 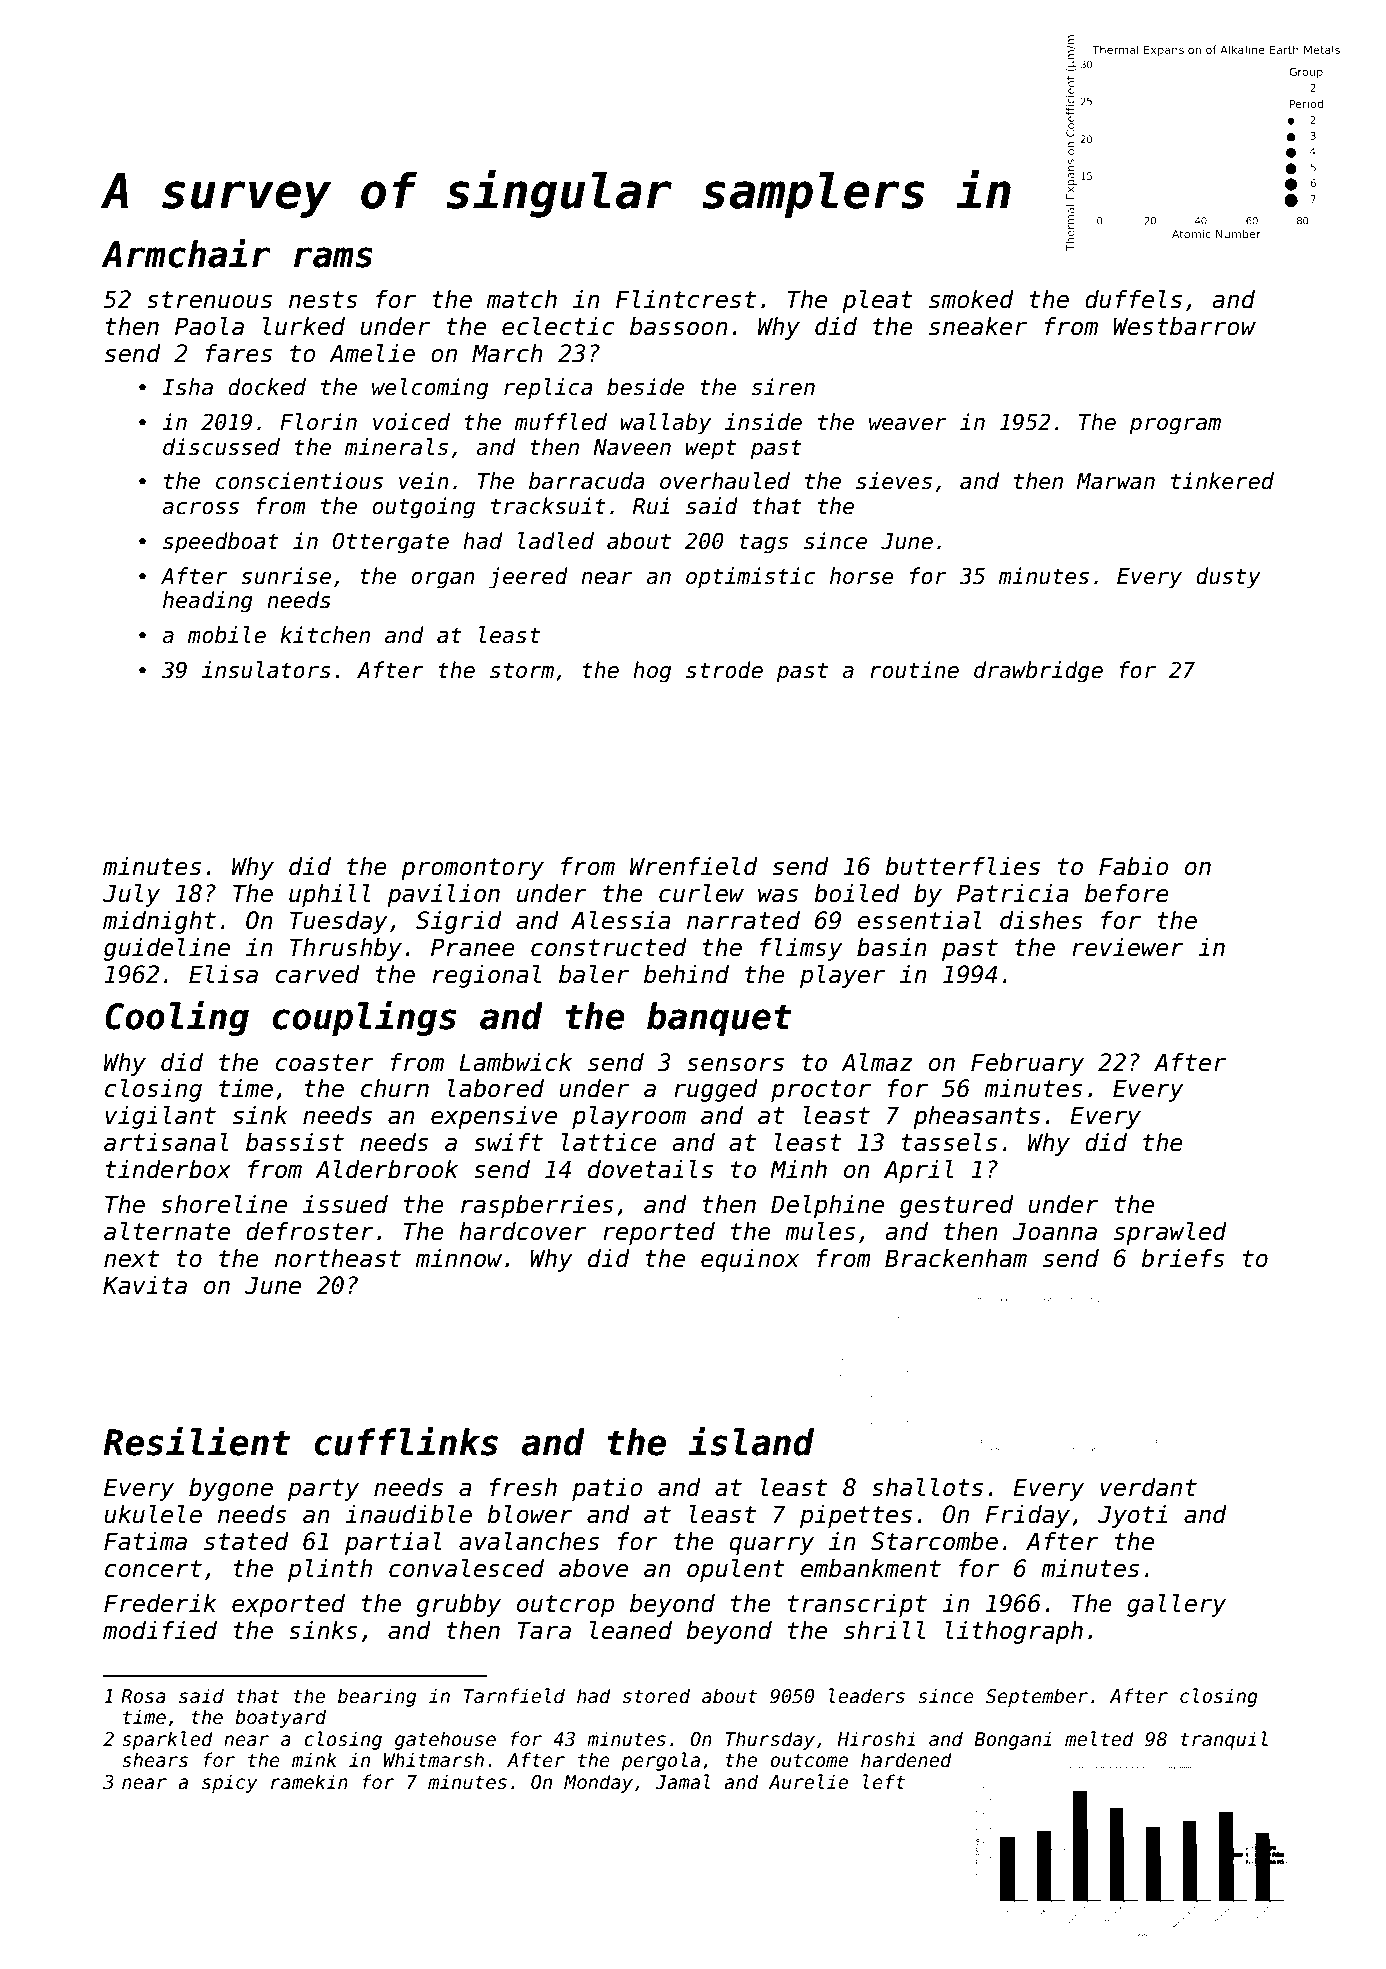 What do you see at coordinates (1038, 672) in the screenshot?
I see `drawbridge` at bounding box center [1038, 672].
